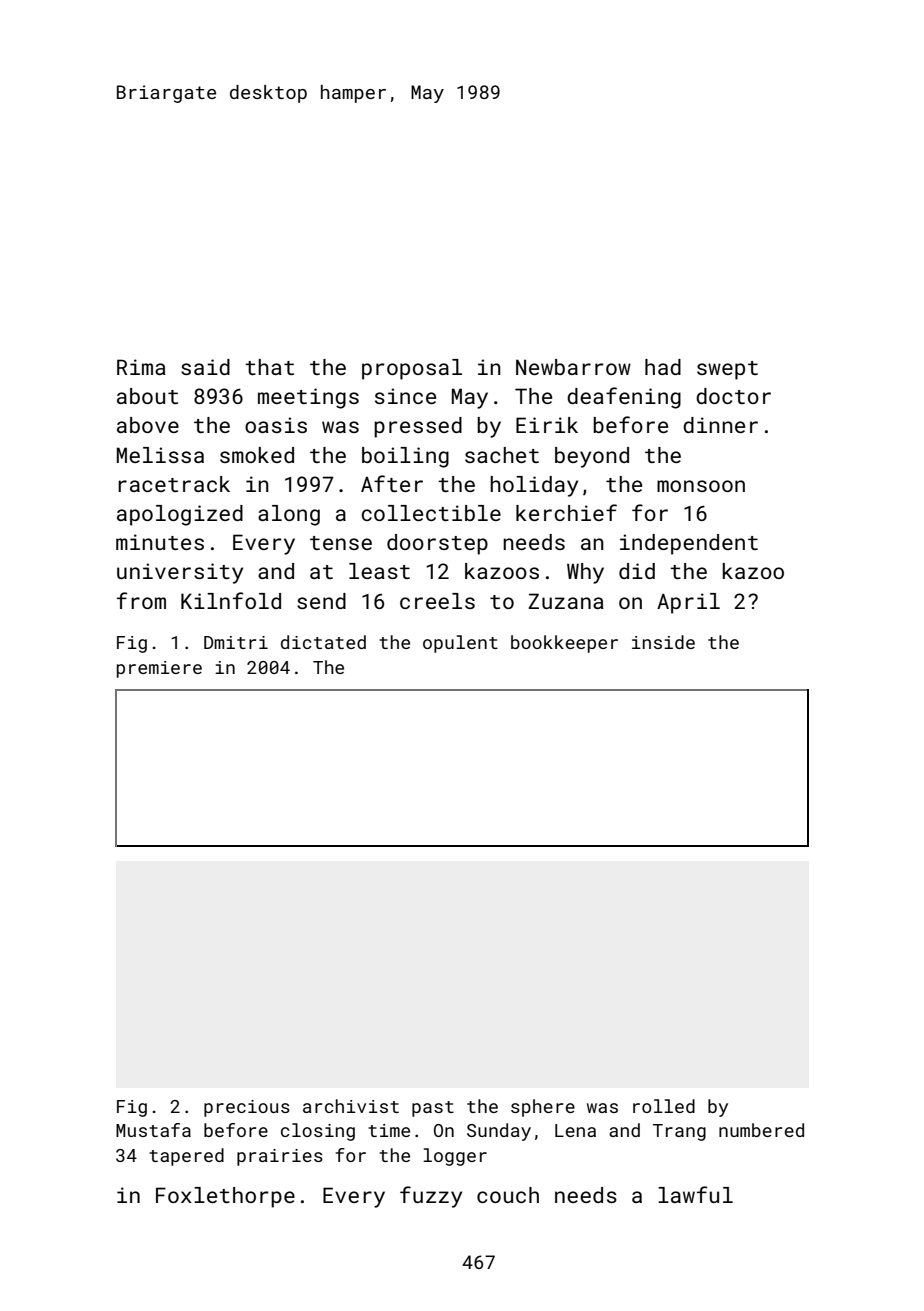 The height and width of the document is (1311, 924). Describe the element at coordinates (664, 1106) in the document. I see `rolled` at that location.
